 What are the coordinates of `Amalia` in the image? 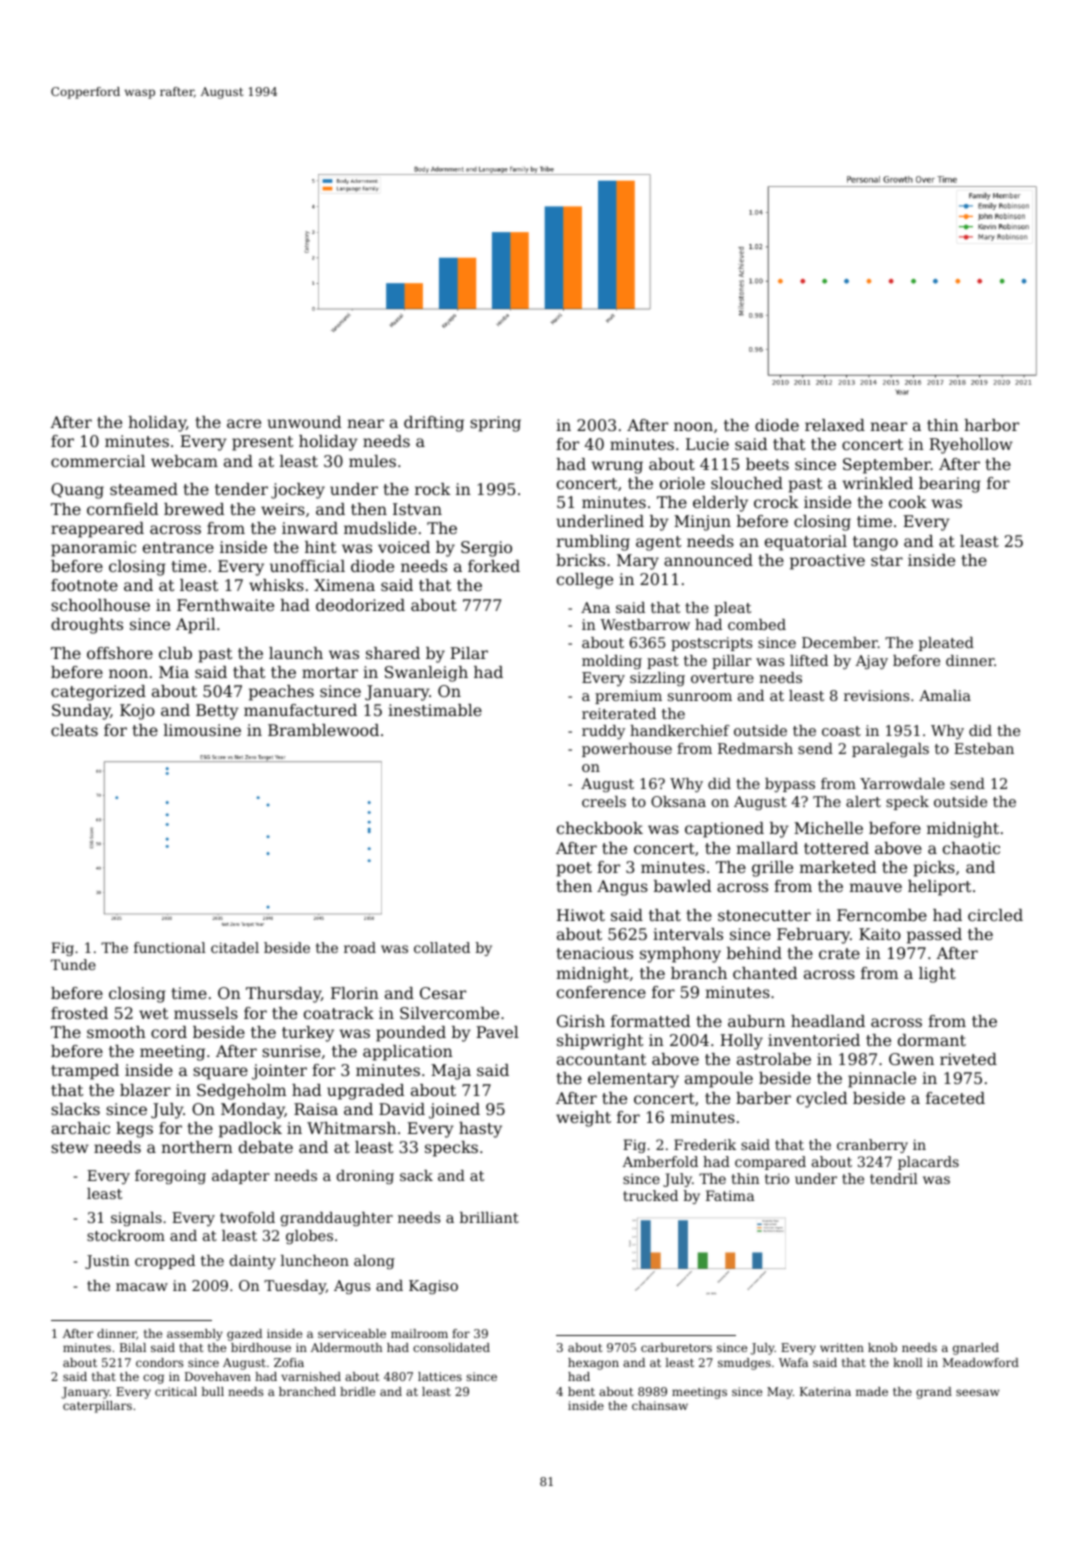 It's located at (945, 695).
